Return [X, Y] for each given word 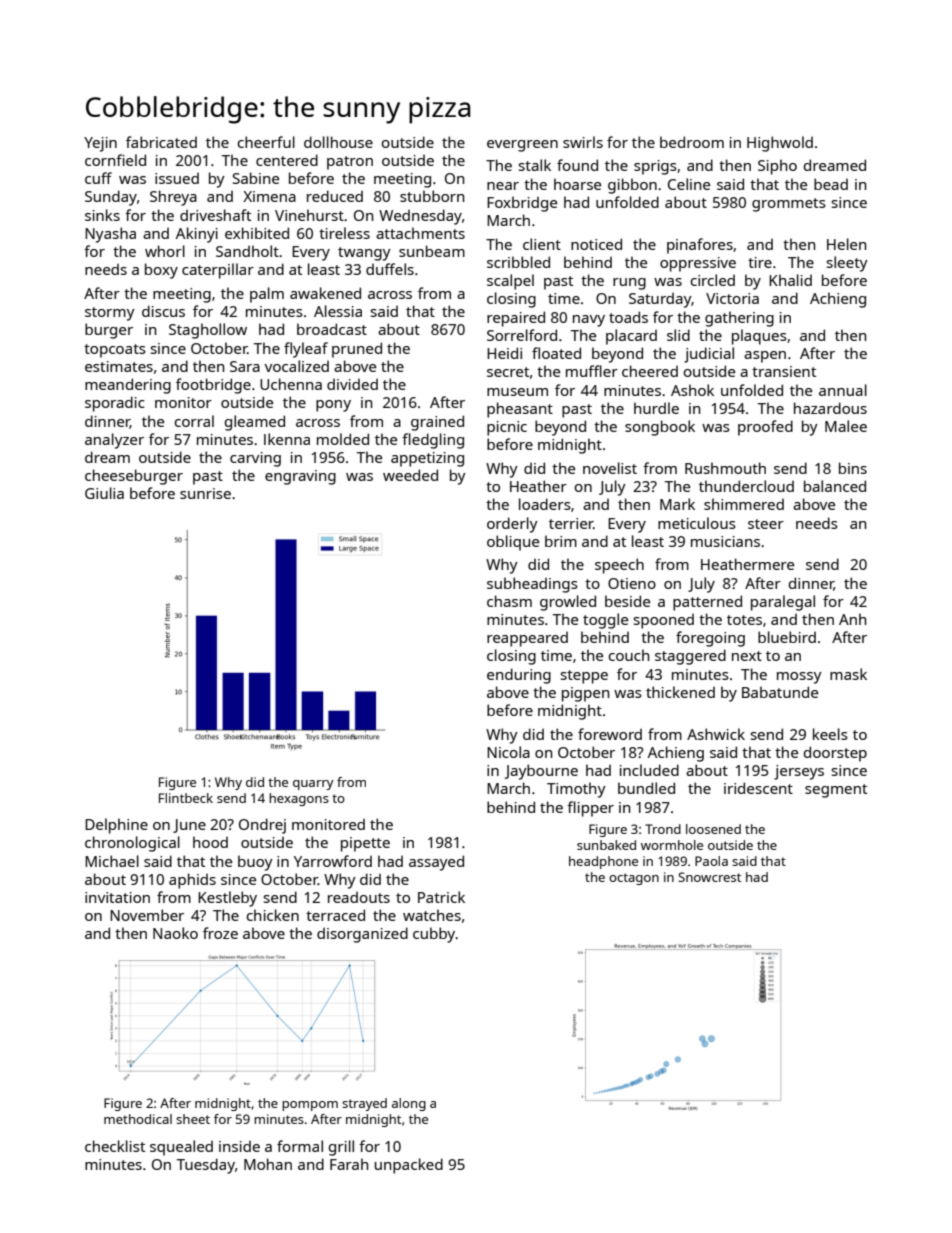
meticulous [697, 523]
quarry [313, 785]
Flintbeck [186, 798]
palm [267, 295]
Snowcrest [709, 877]
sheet [193, 1119]
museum [517, 392]
